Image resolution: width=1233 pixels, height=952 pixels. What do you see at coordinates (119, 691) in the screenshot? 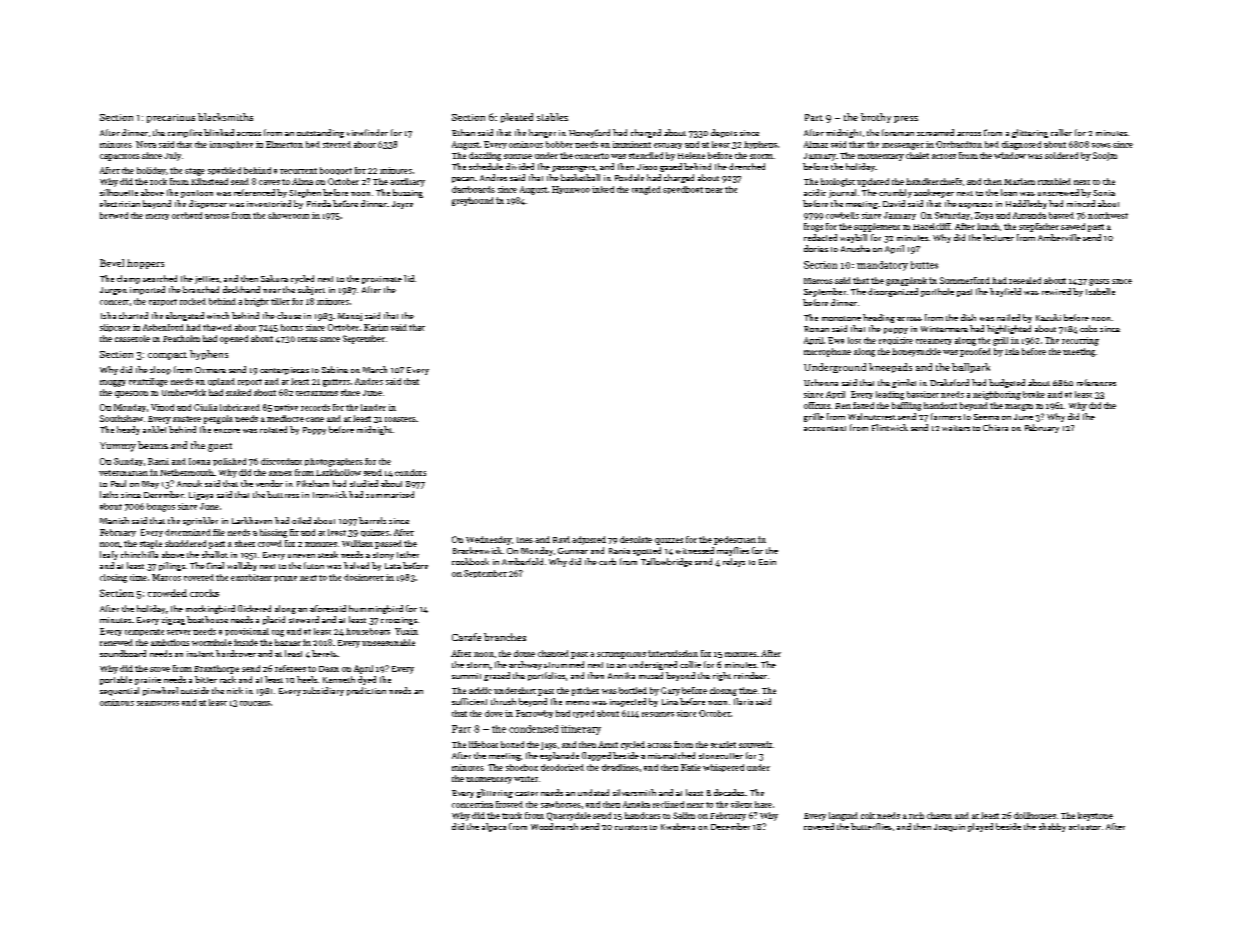
I see `sequential` at bounding box center [119, 691].
